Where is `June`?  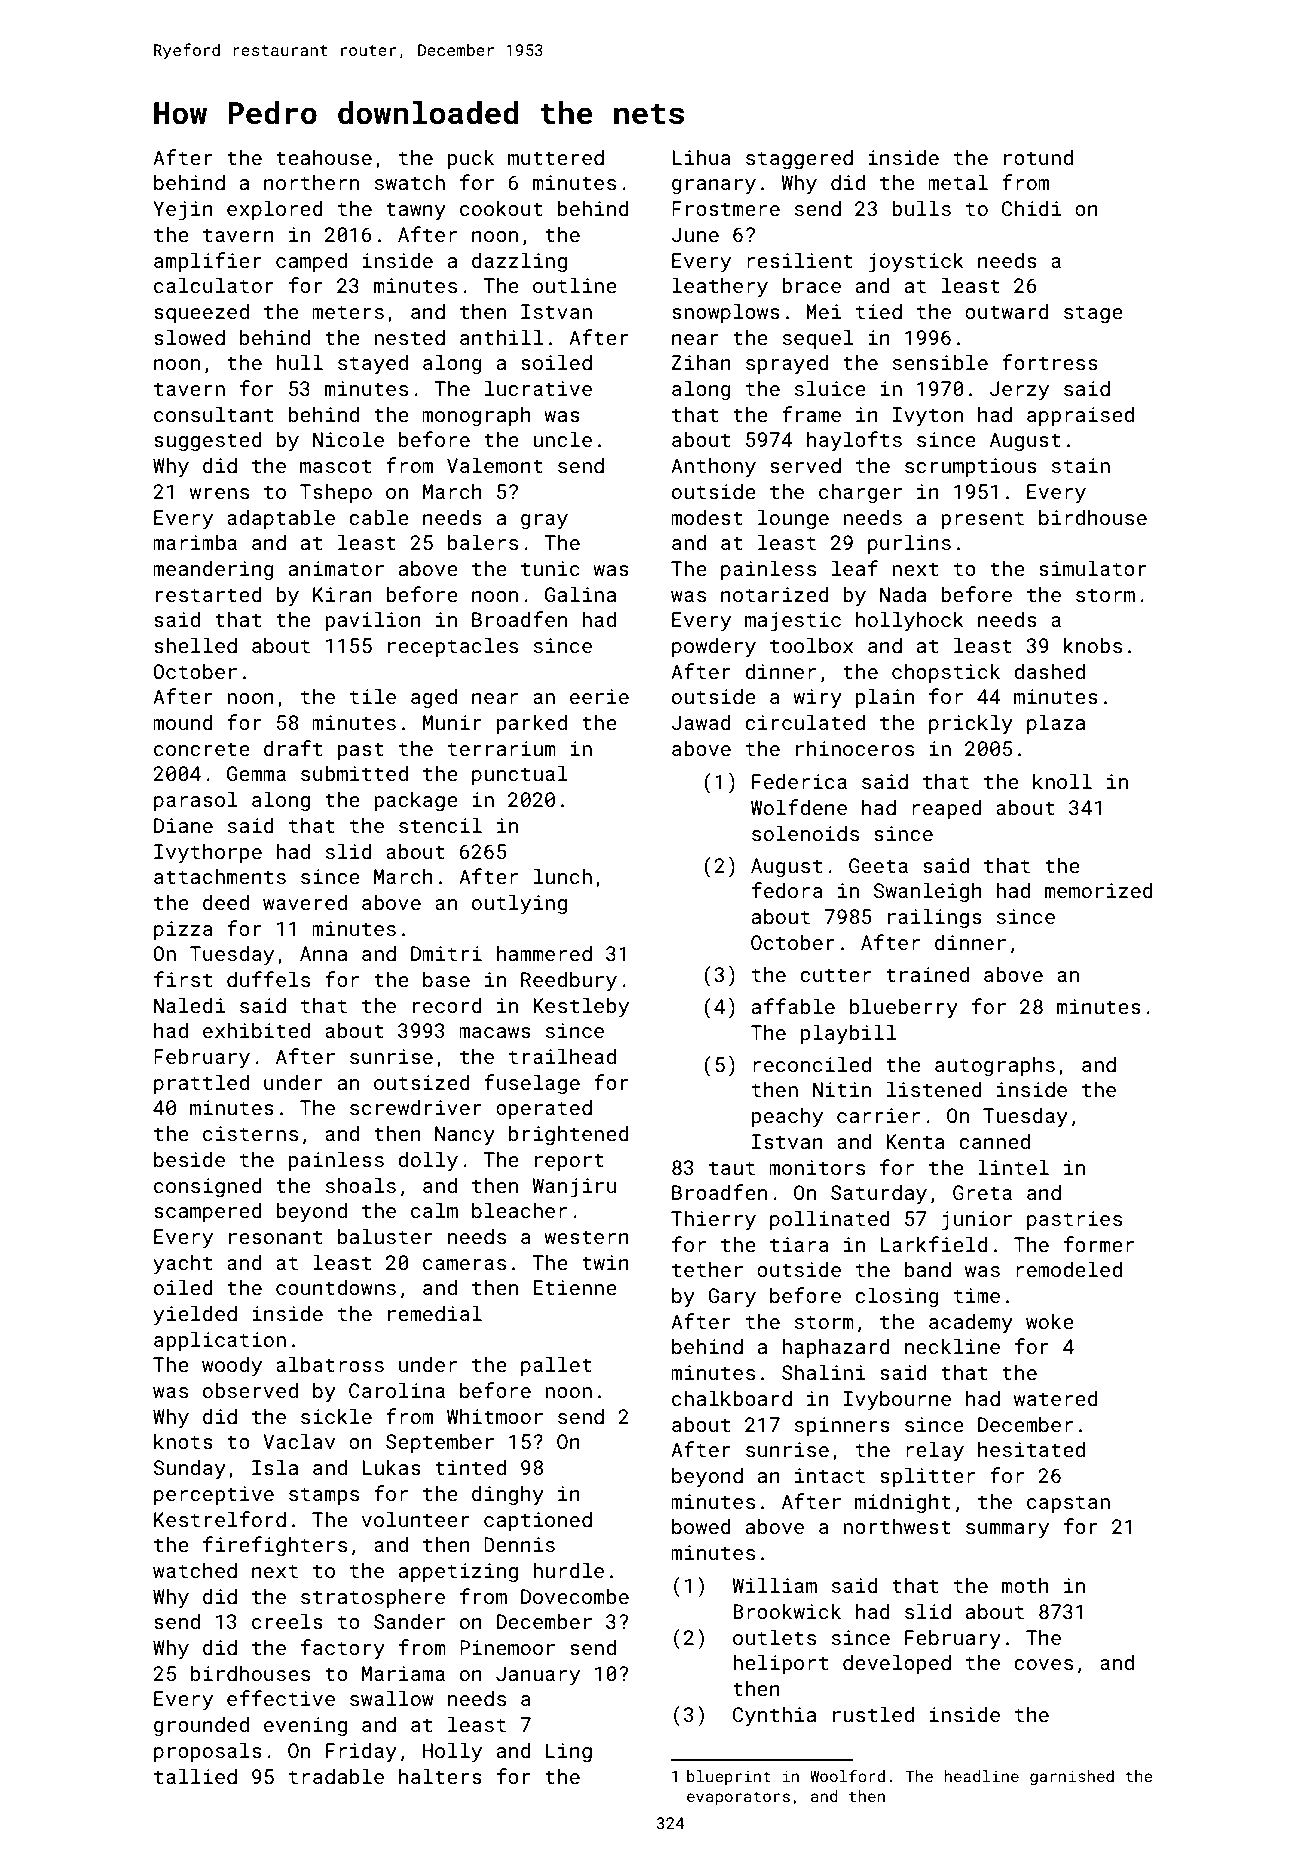
June is located at coordinates (695, 234).
